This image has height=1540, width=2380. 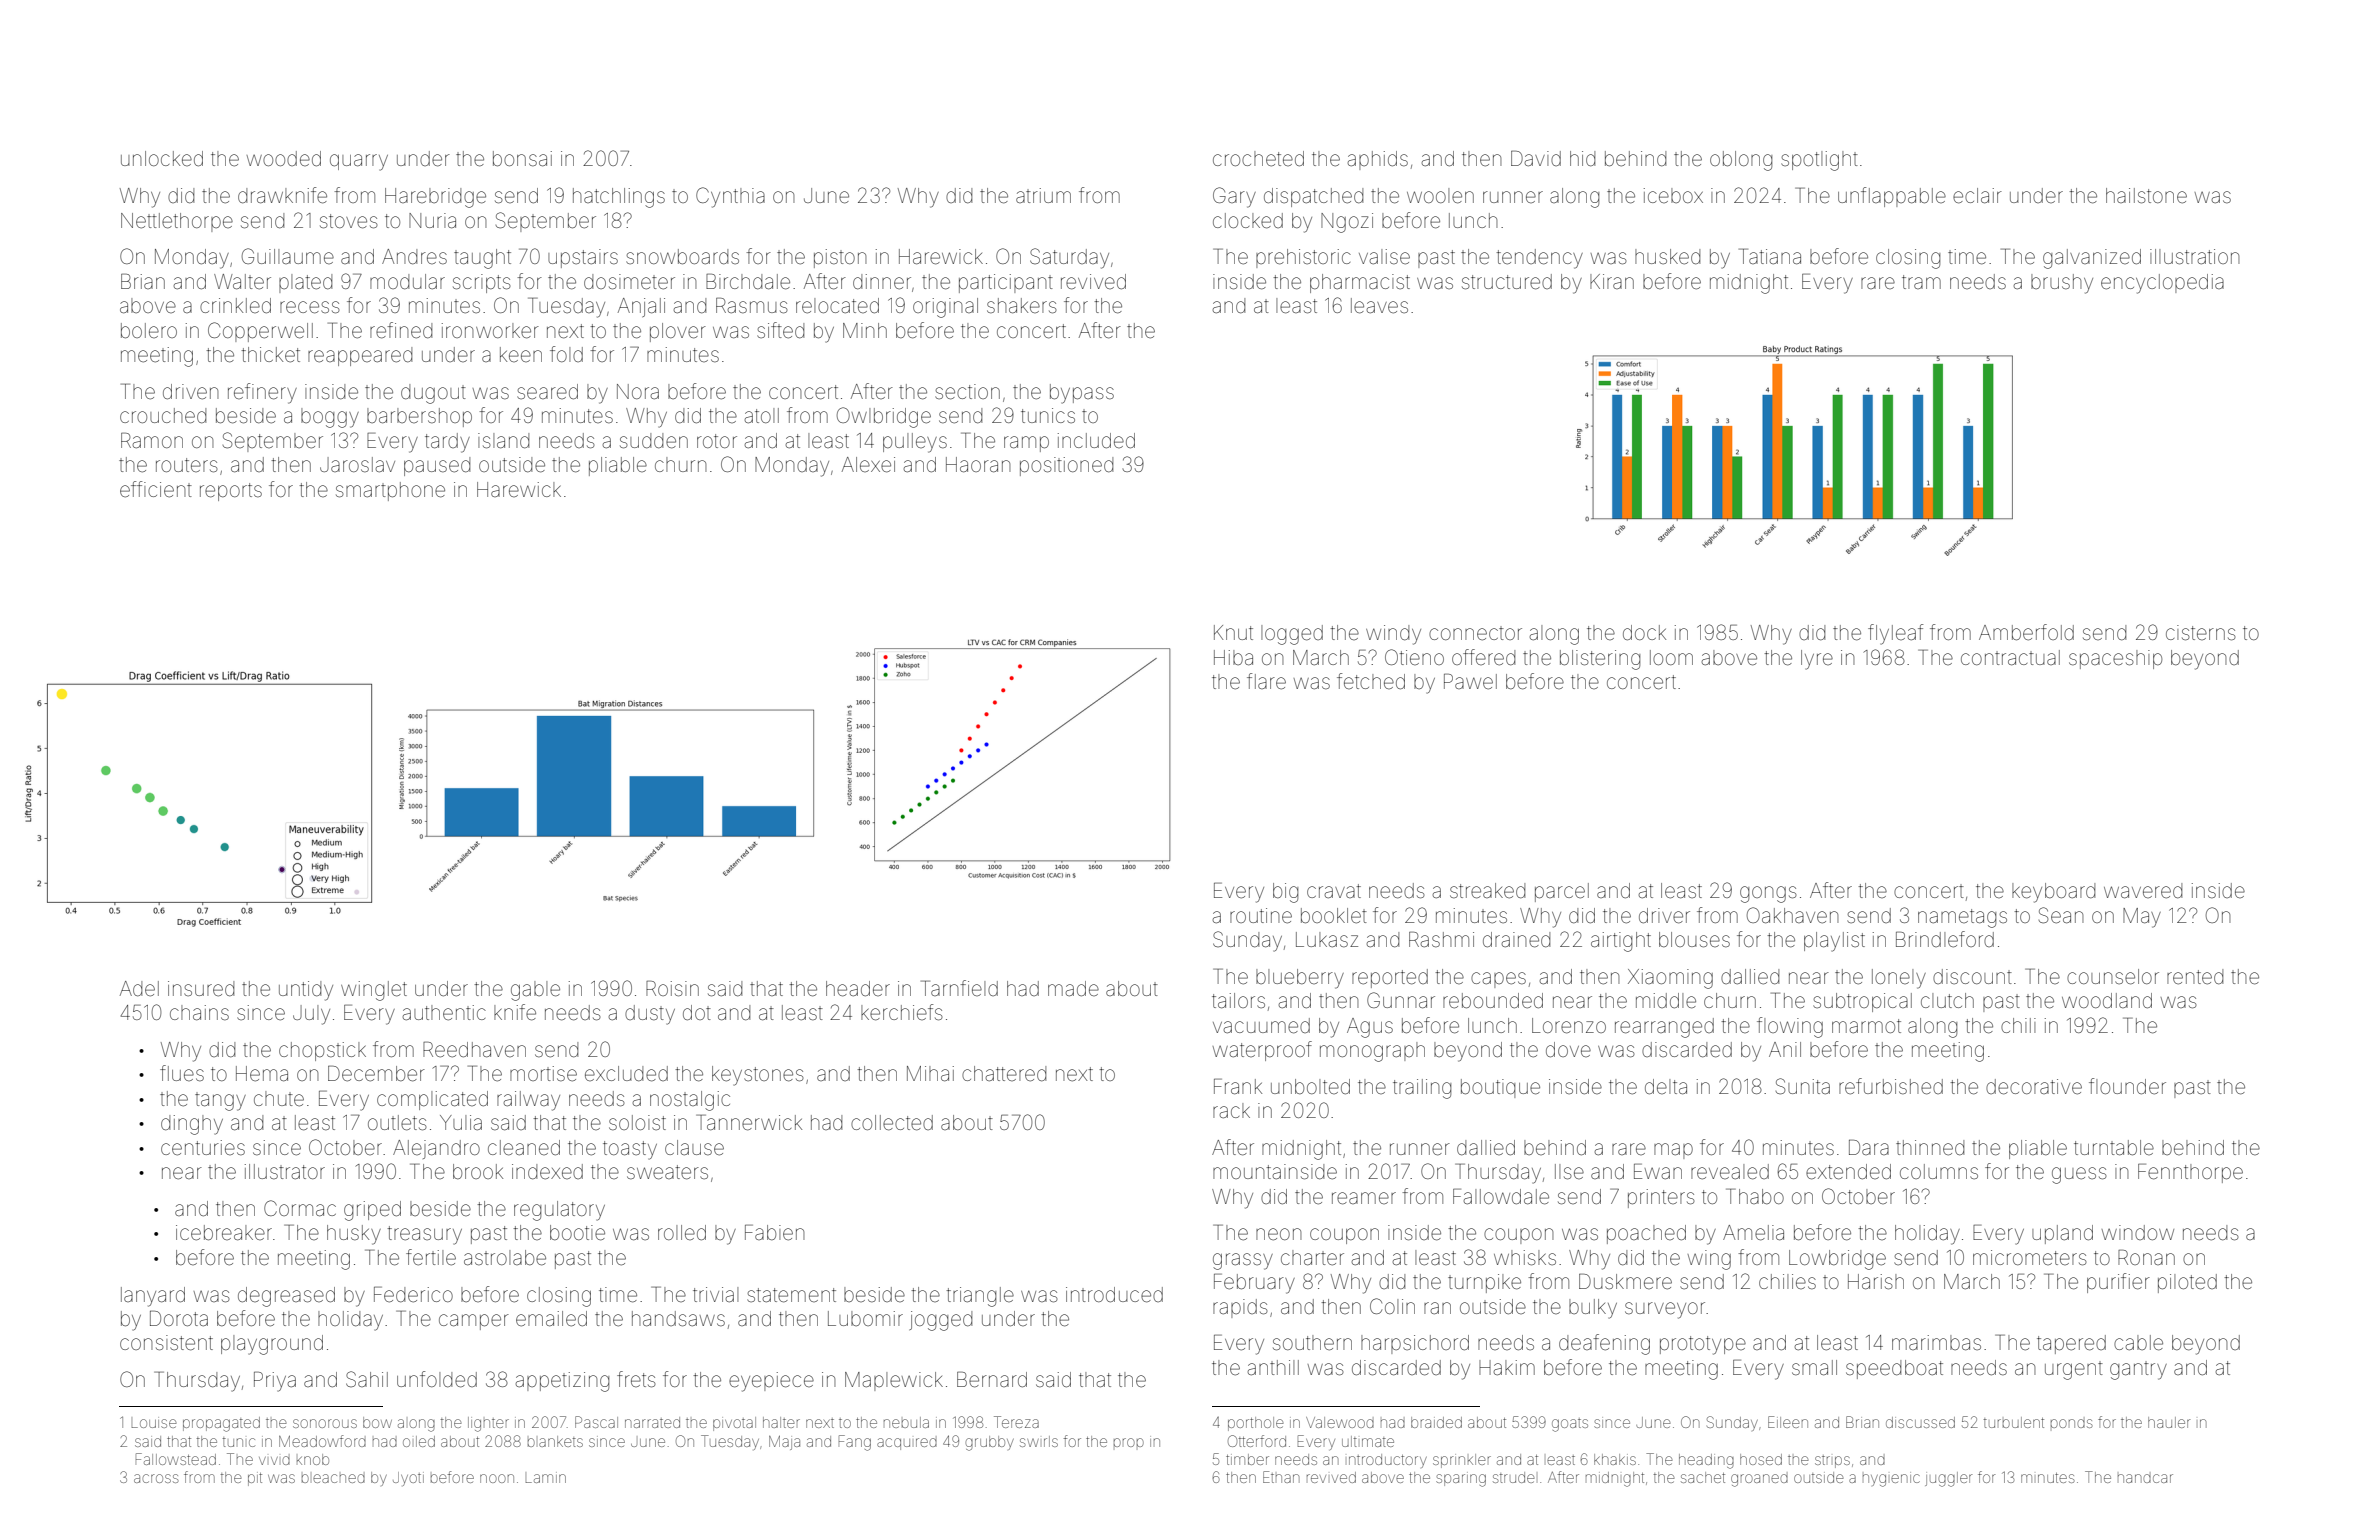 What do you see at coordinates (154, 1422) in the image?
I see `Louise` at bounding box center [154, 1422].
